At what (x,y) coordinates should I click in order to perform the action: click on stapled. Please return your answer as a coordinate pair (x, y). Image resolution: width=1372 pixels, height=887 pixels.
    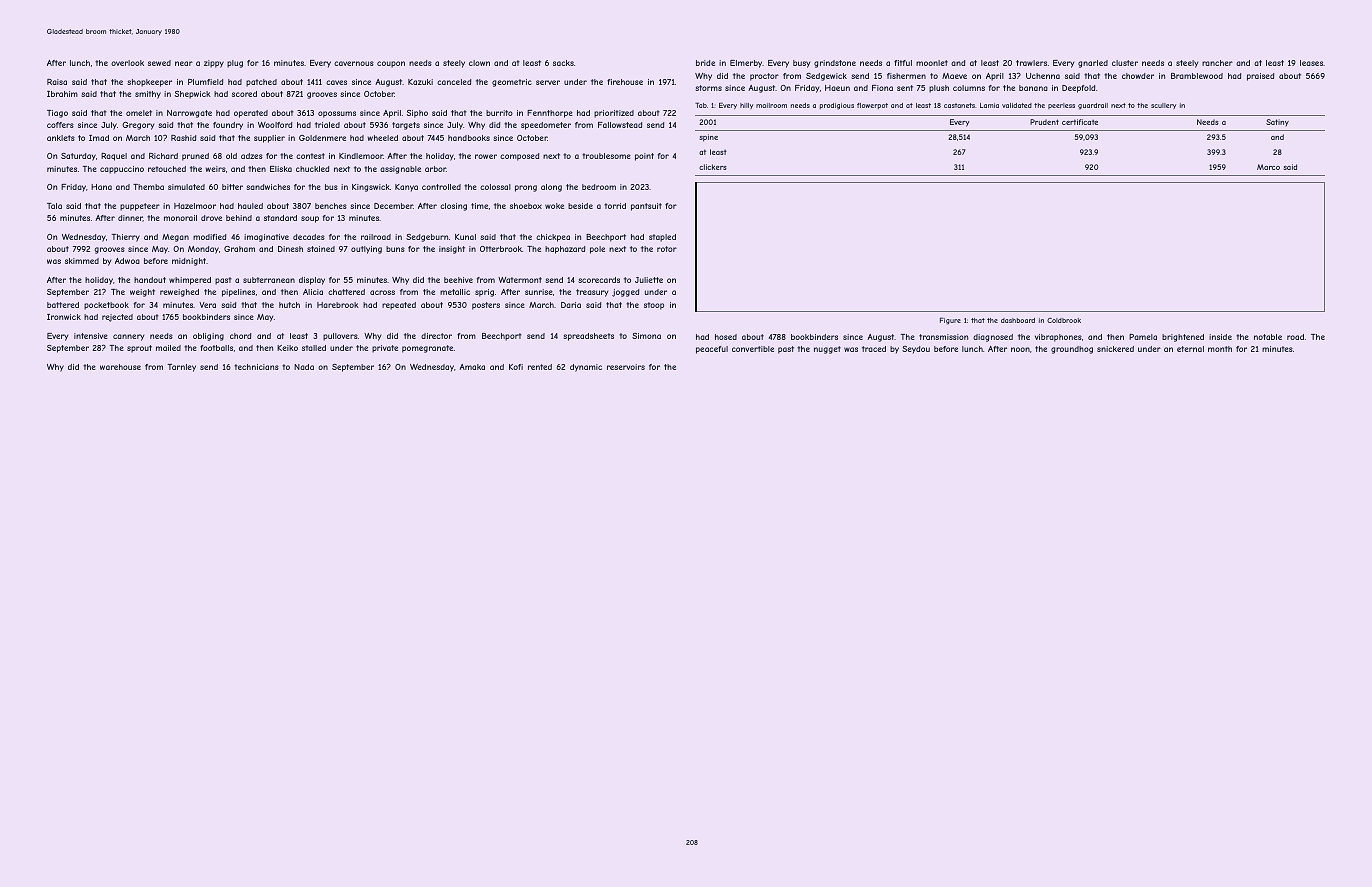
    Looking at the image, I should click on (662, 238).
